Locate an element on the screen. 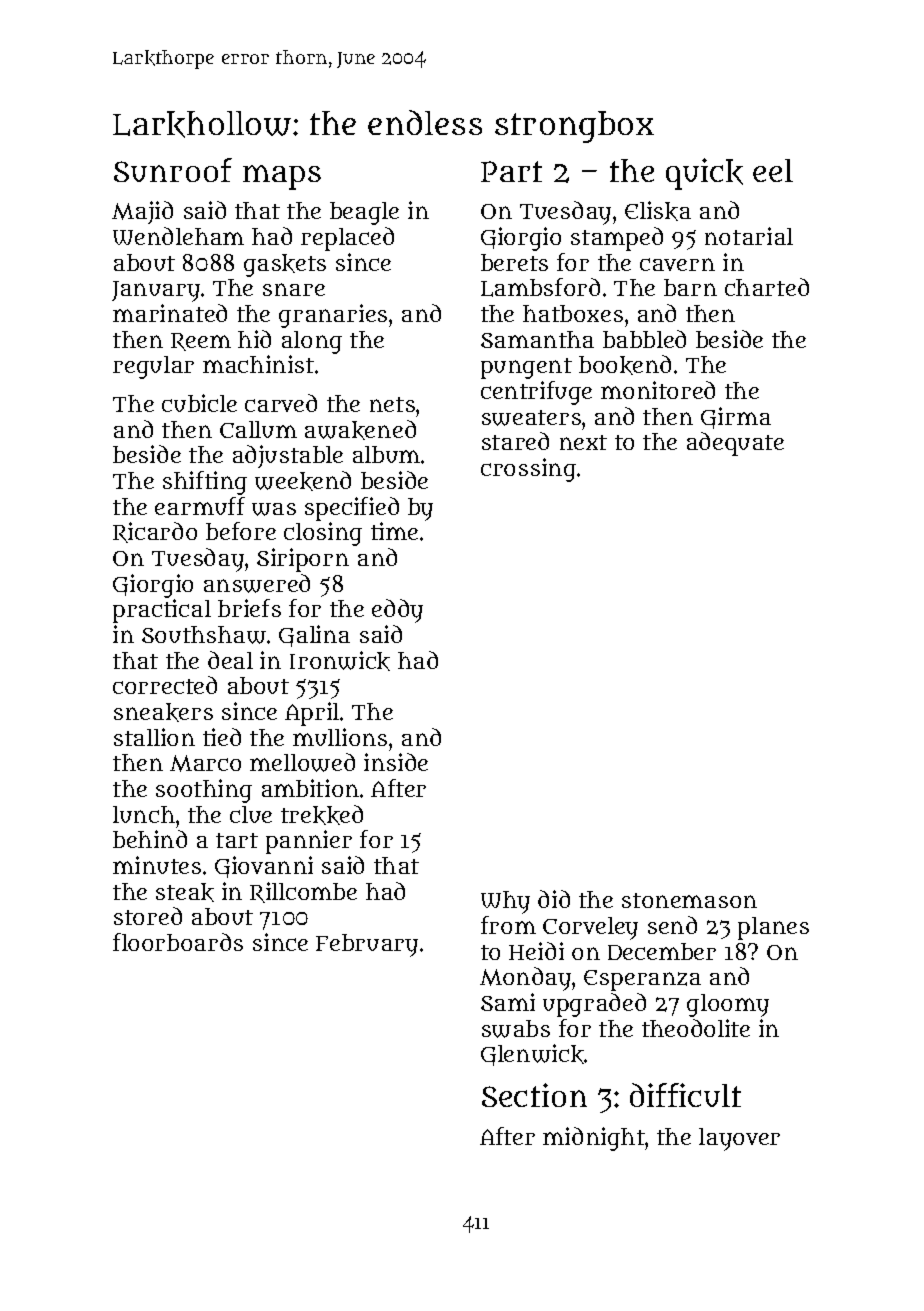 This screenshot has height=1311, width=924. floorboards is located at coordinates (178, 942).
